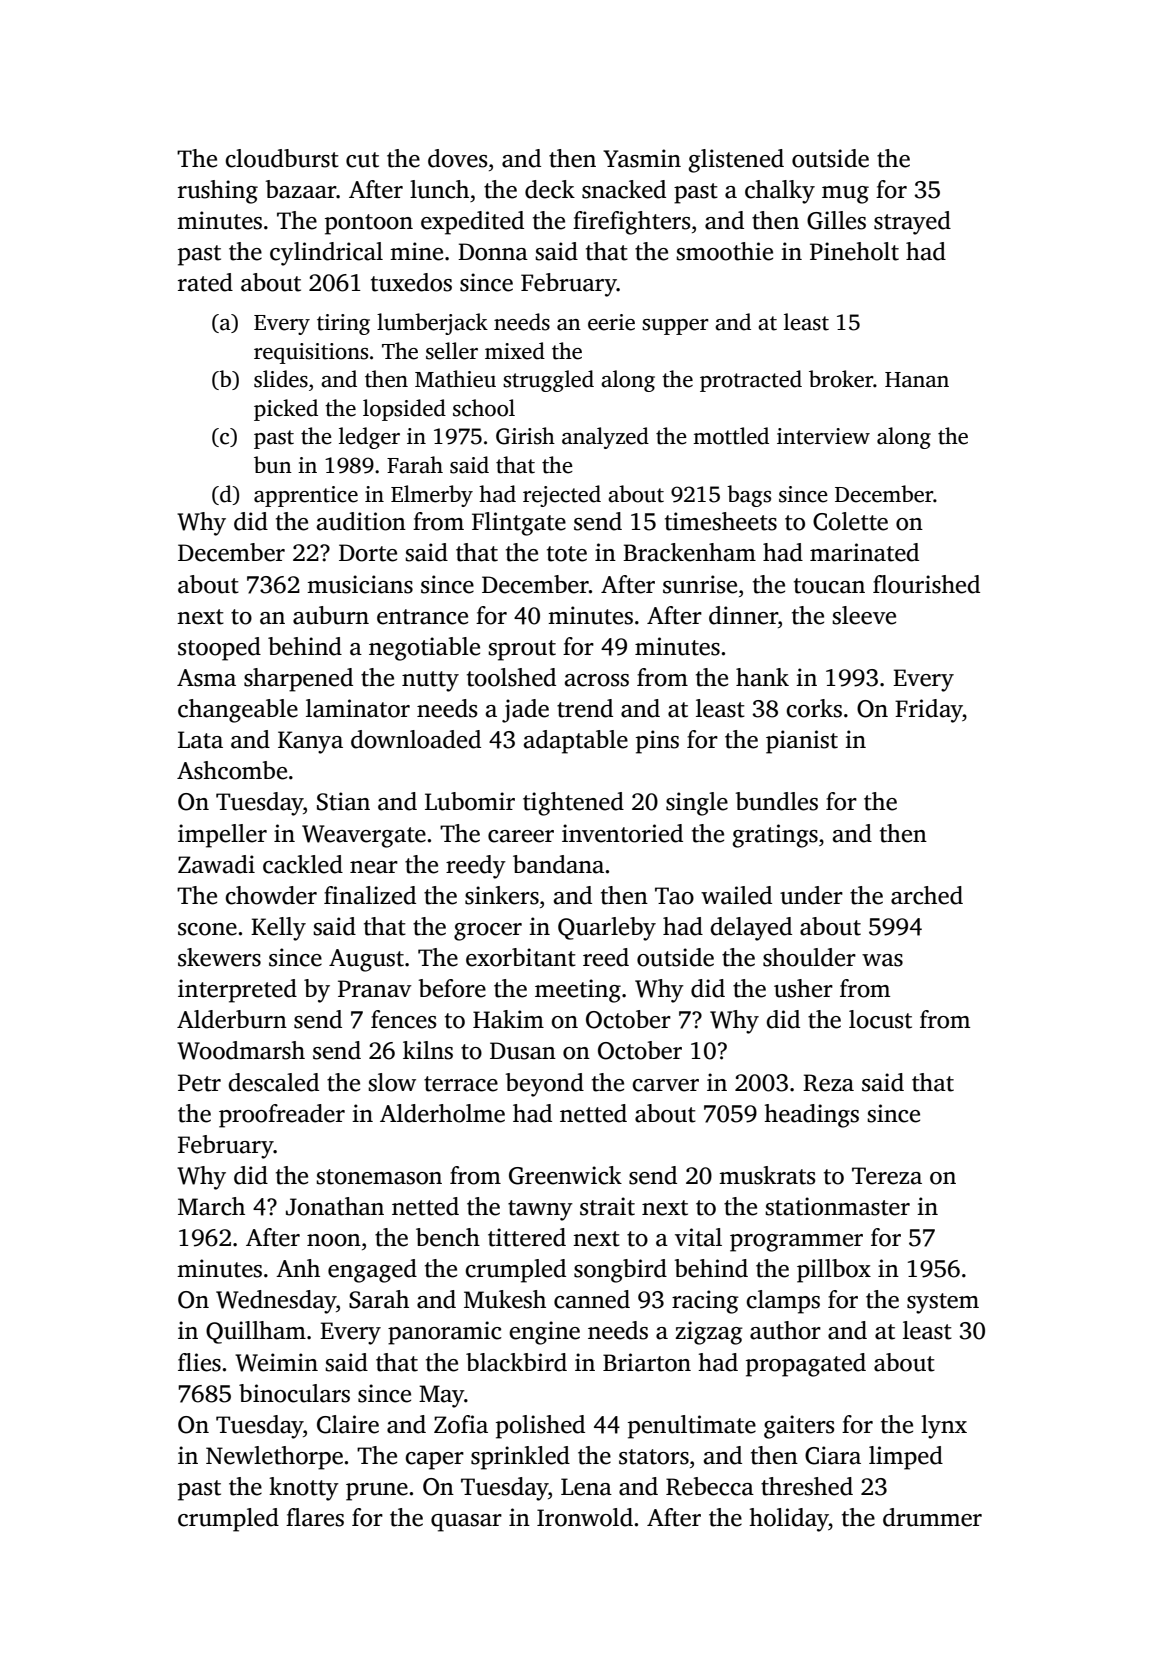  What do you see at coordinates (917, 380) in the screenshot?
I see `Hanan` at bounding box center [917, 380].
